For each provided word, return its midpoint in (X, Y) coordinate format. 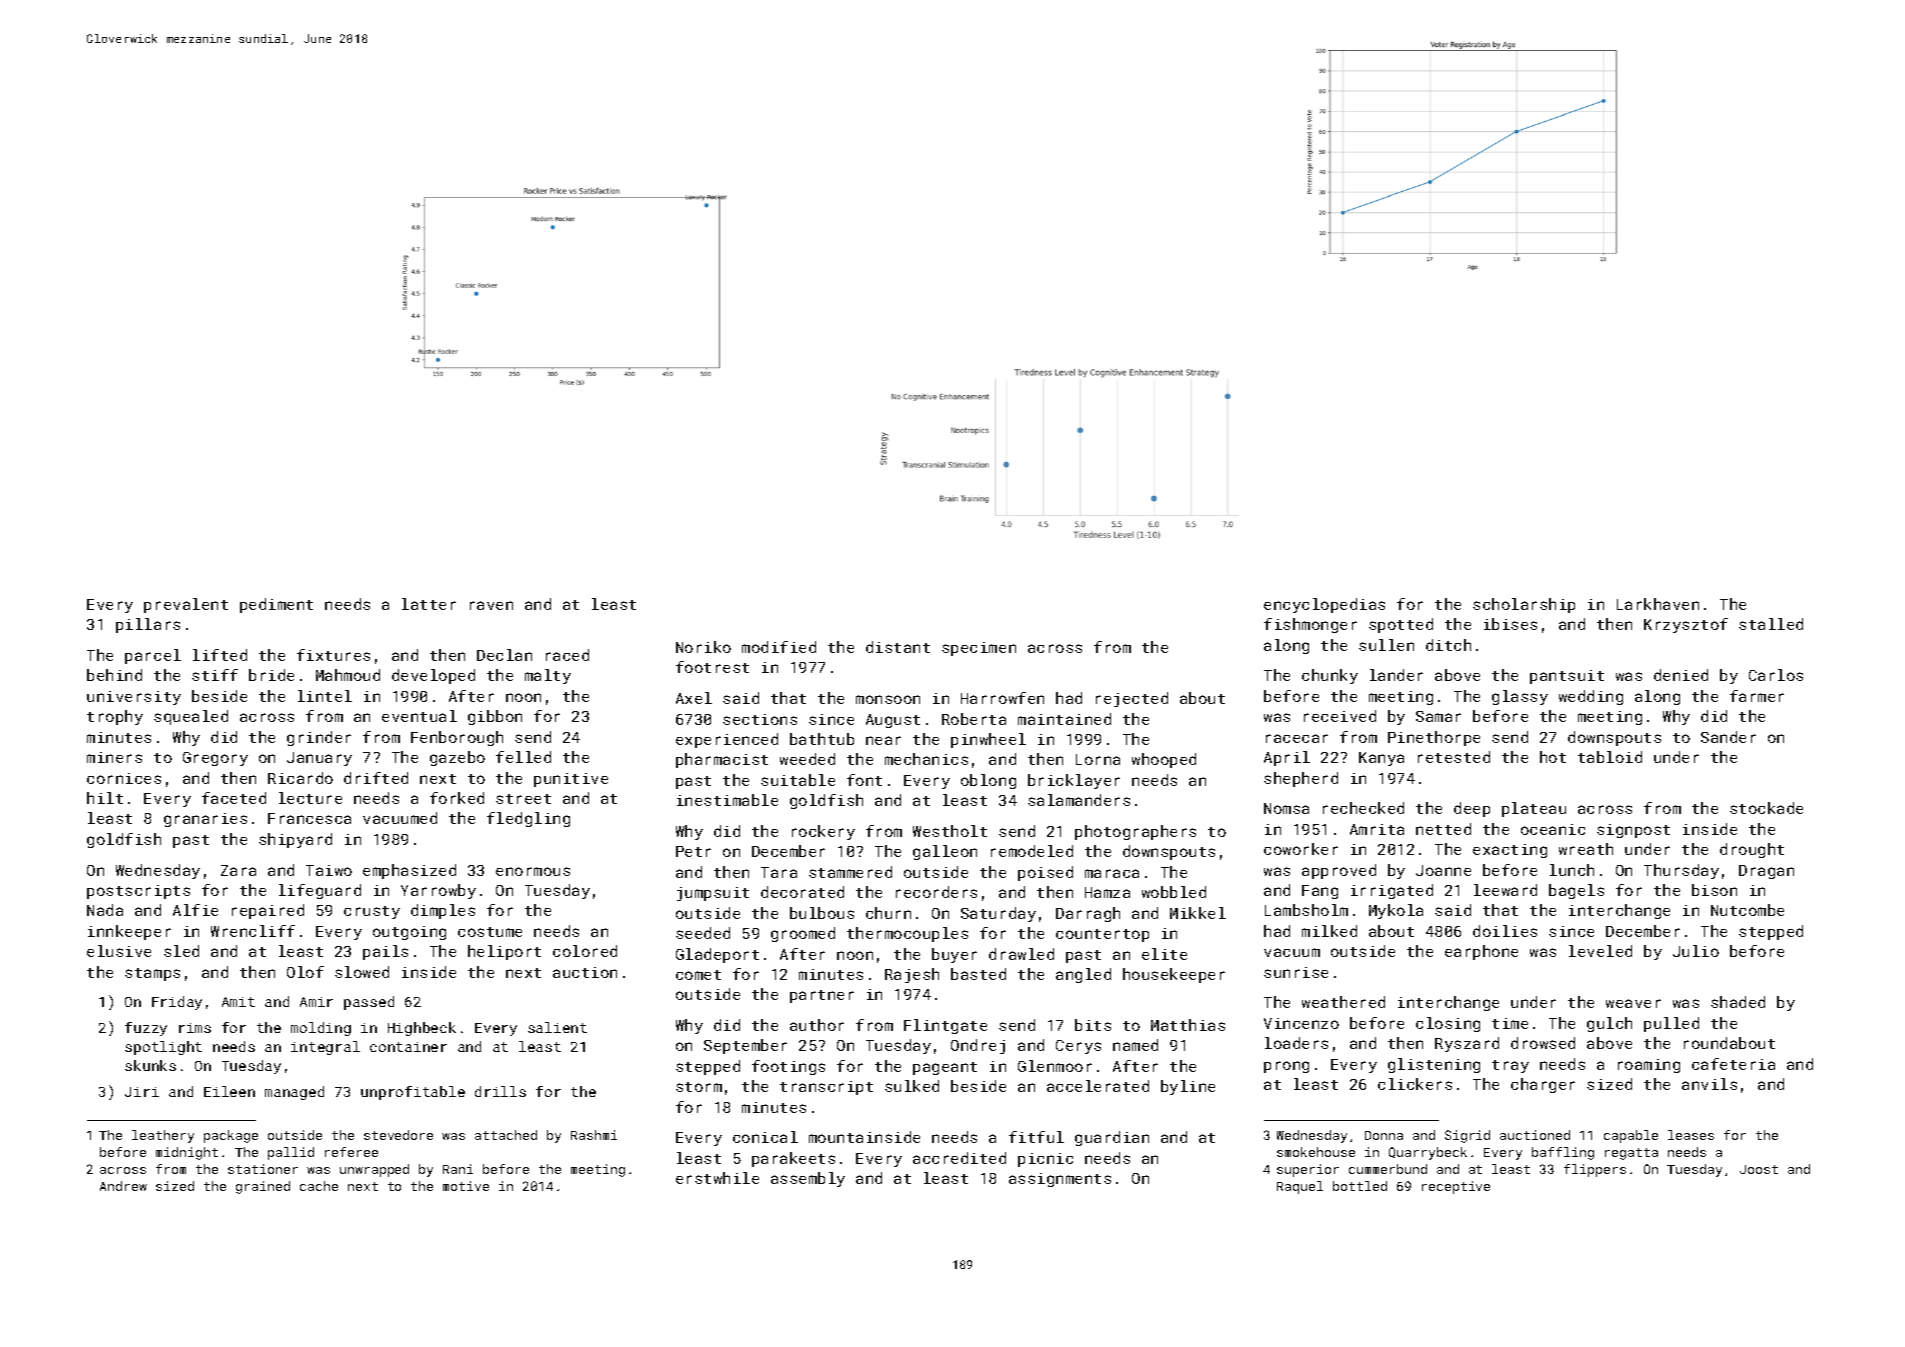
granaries (205, 820)
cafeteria (1733, 1064)
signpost (1633, 831)
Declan (504, 655)
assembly (808, 1179)
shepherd (1301, 779)
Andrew (123, 1186)
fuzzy (146, 1029)
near (883, 740)
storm (699, 1087)
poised (1045, 873)
